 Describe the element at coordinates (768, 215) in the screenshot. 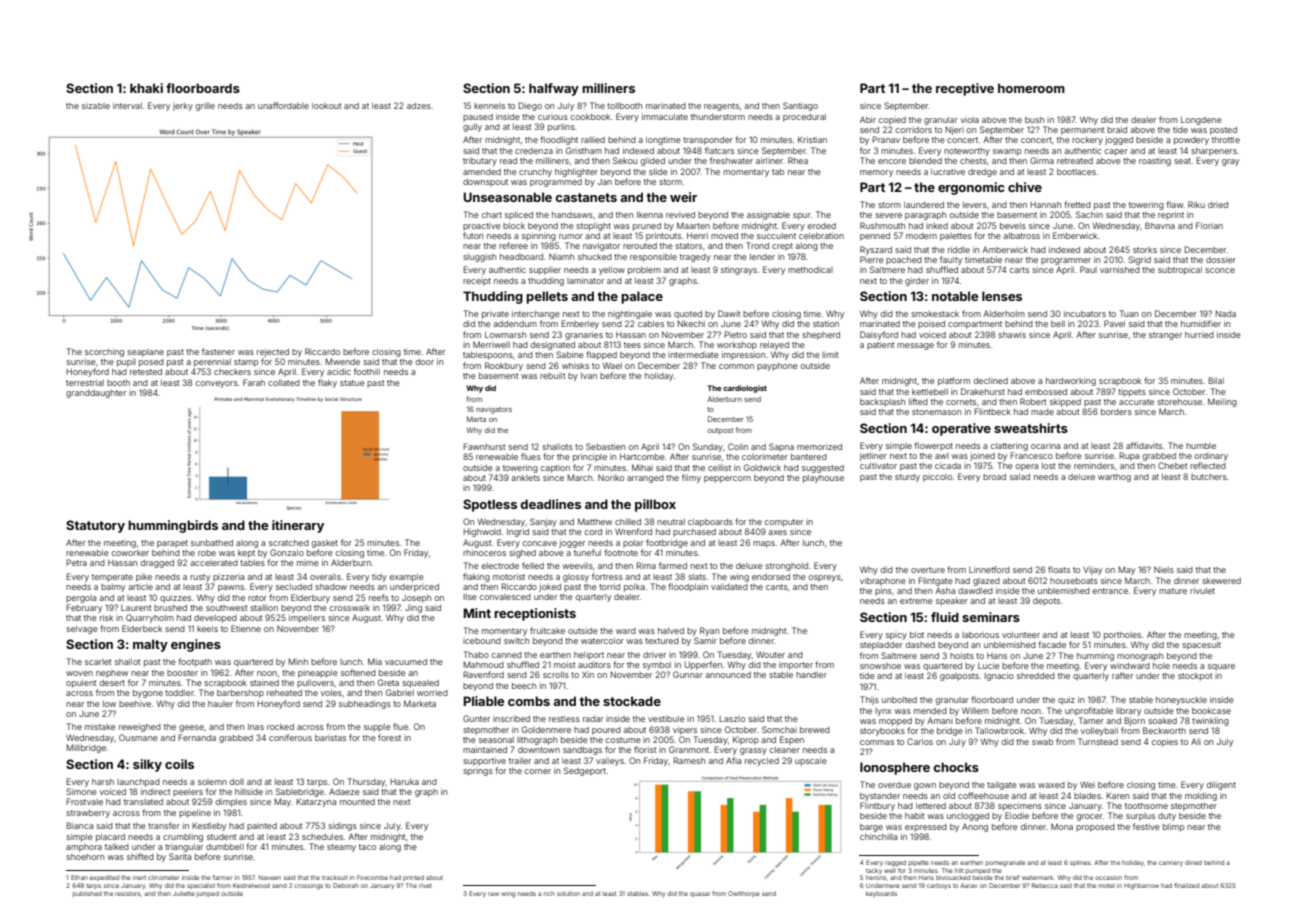

I see `assignable` at that location.
